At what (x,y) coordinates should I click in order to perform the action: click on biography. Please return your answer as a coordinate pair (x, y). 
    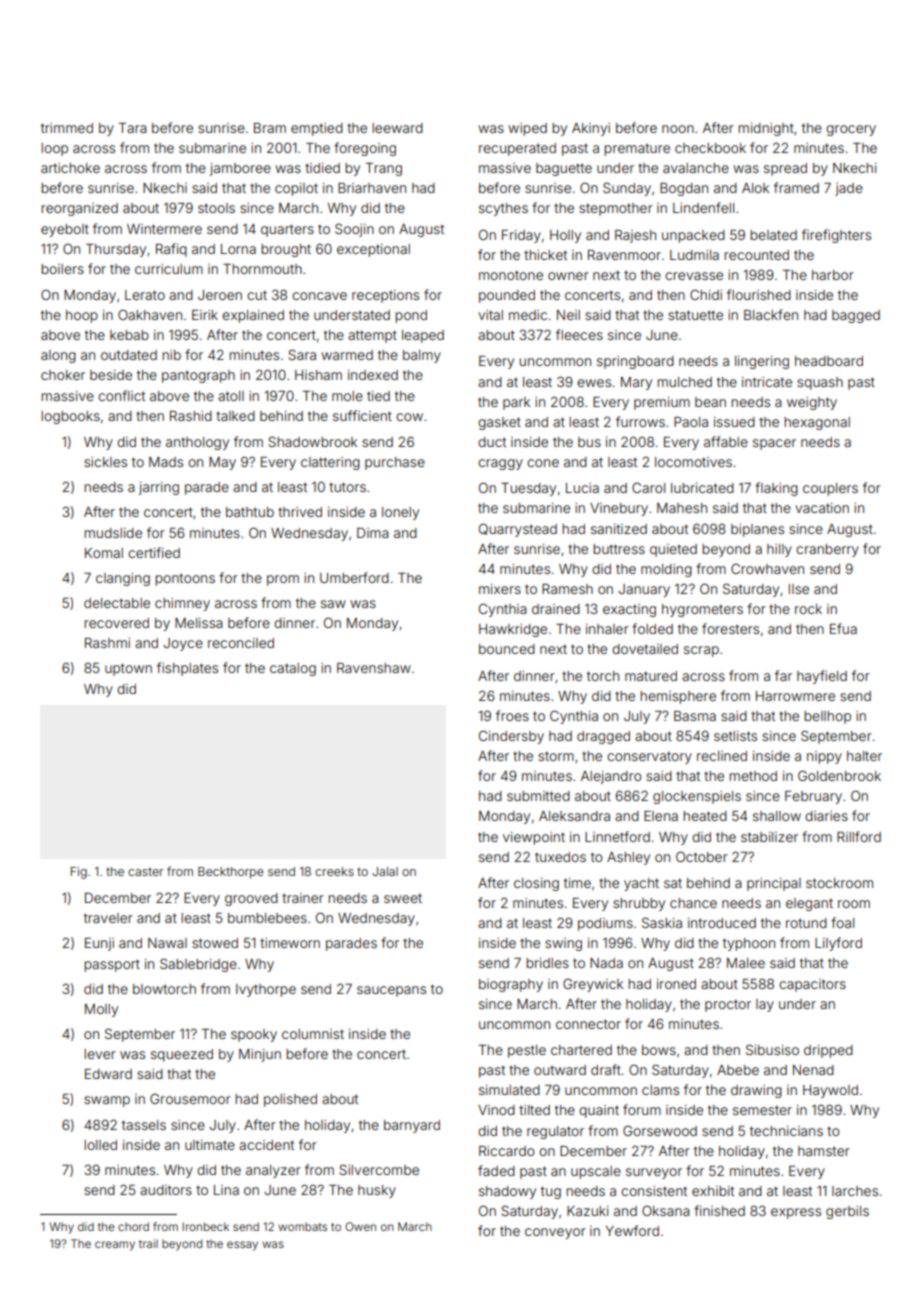
    Looking at the image, I should click on (511, 985).
